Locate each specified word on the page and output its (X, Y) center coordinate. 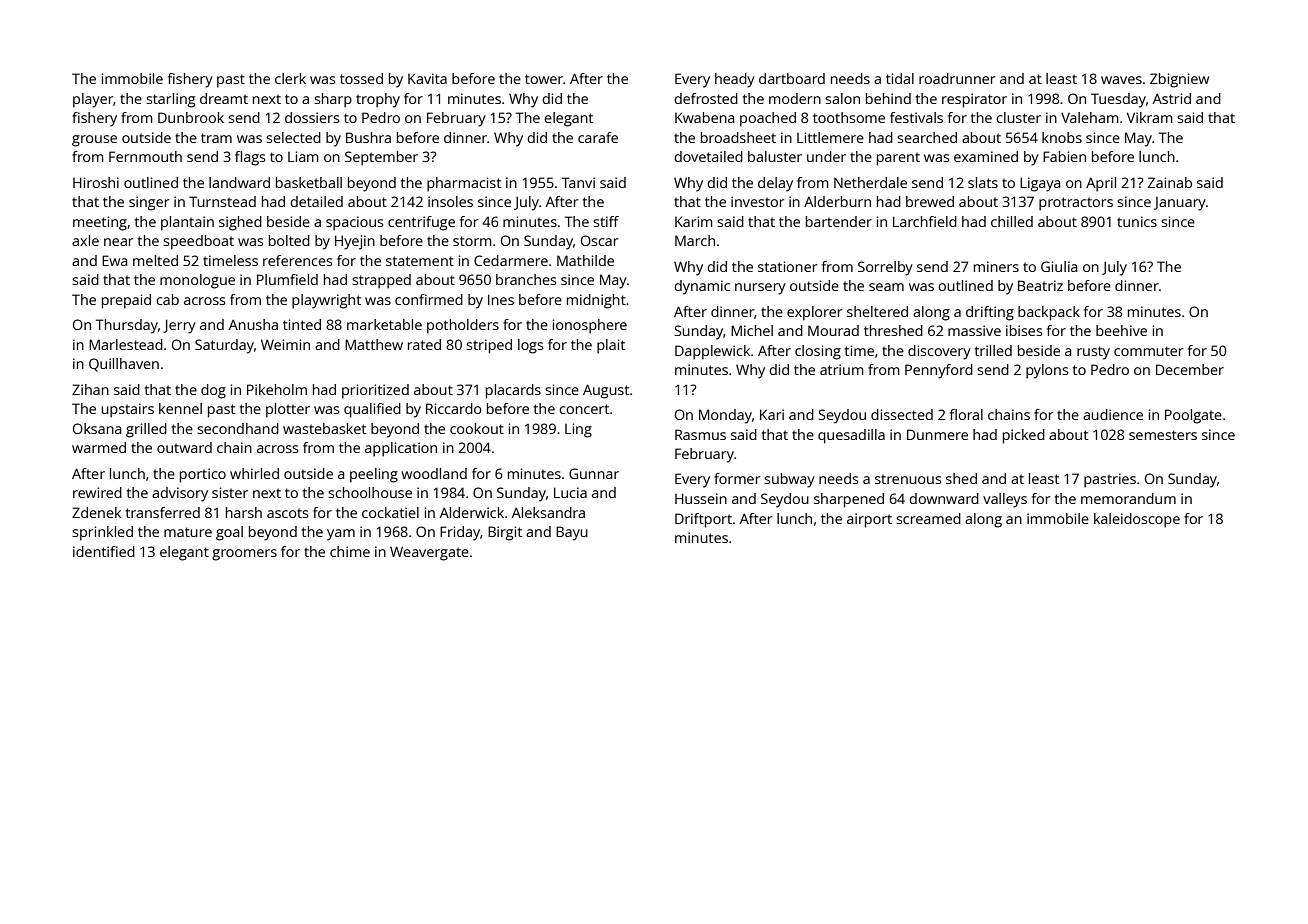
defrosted (706, 98)
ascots (287, 513)
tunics (1137, 221)
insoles (450, 201)
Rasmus (700, 434)
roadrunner (957, 78)
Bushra (368, 137)
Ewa (114, 260)
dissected (902, 414)
